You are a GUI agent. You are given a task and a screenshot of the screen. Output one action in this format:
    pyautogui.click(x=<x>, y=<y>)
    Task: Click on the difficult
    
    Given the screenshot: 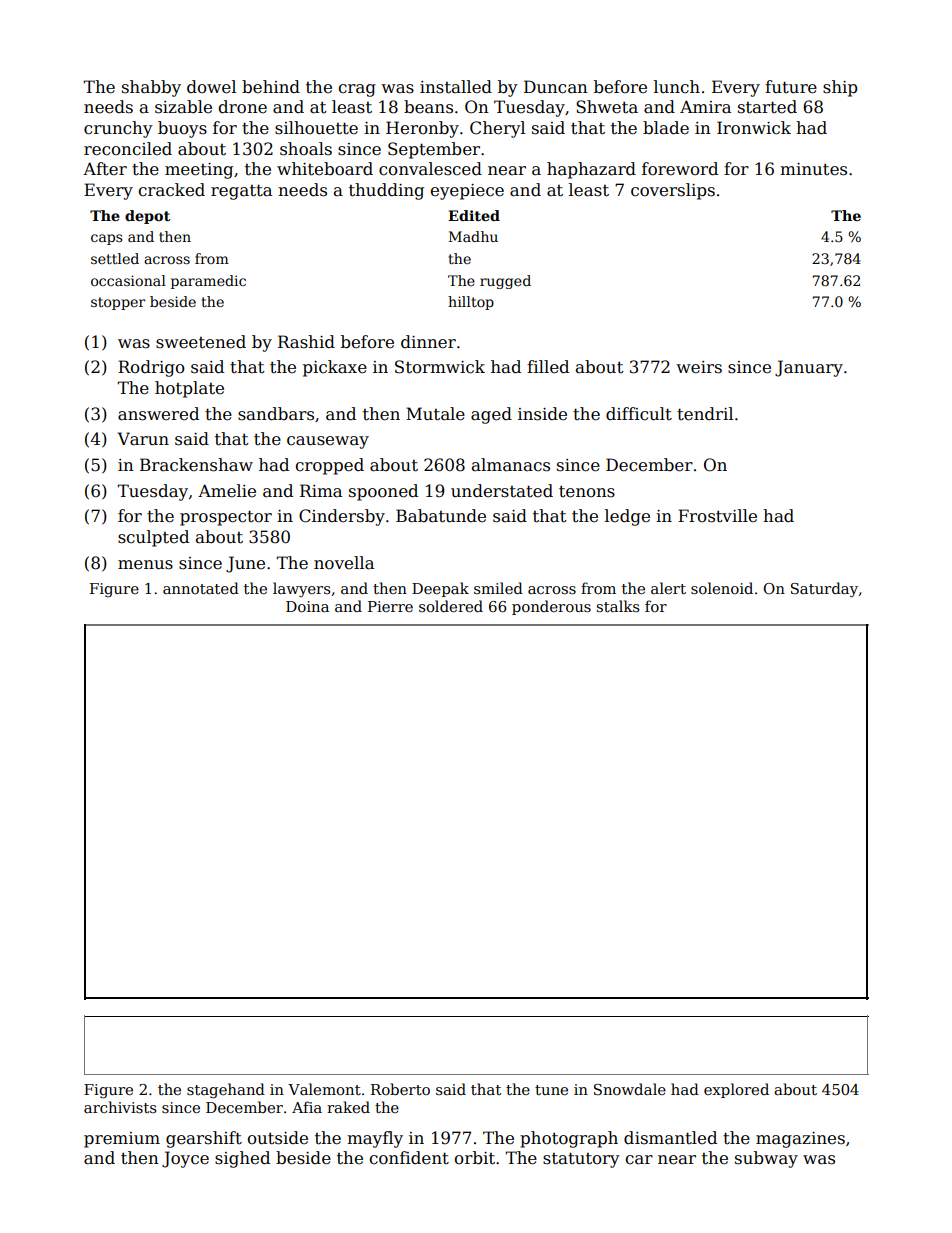 What is the action you would take?
    pyautogui.click(x=639, y=414)
